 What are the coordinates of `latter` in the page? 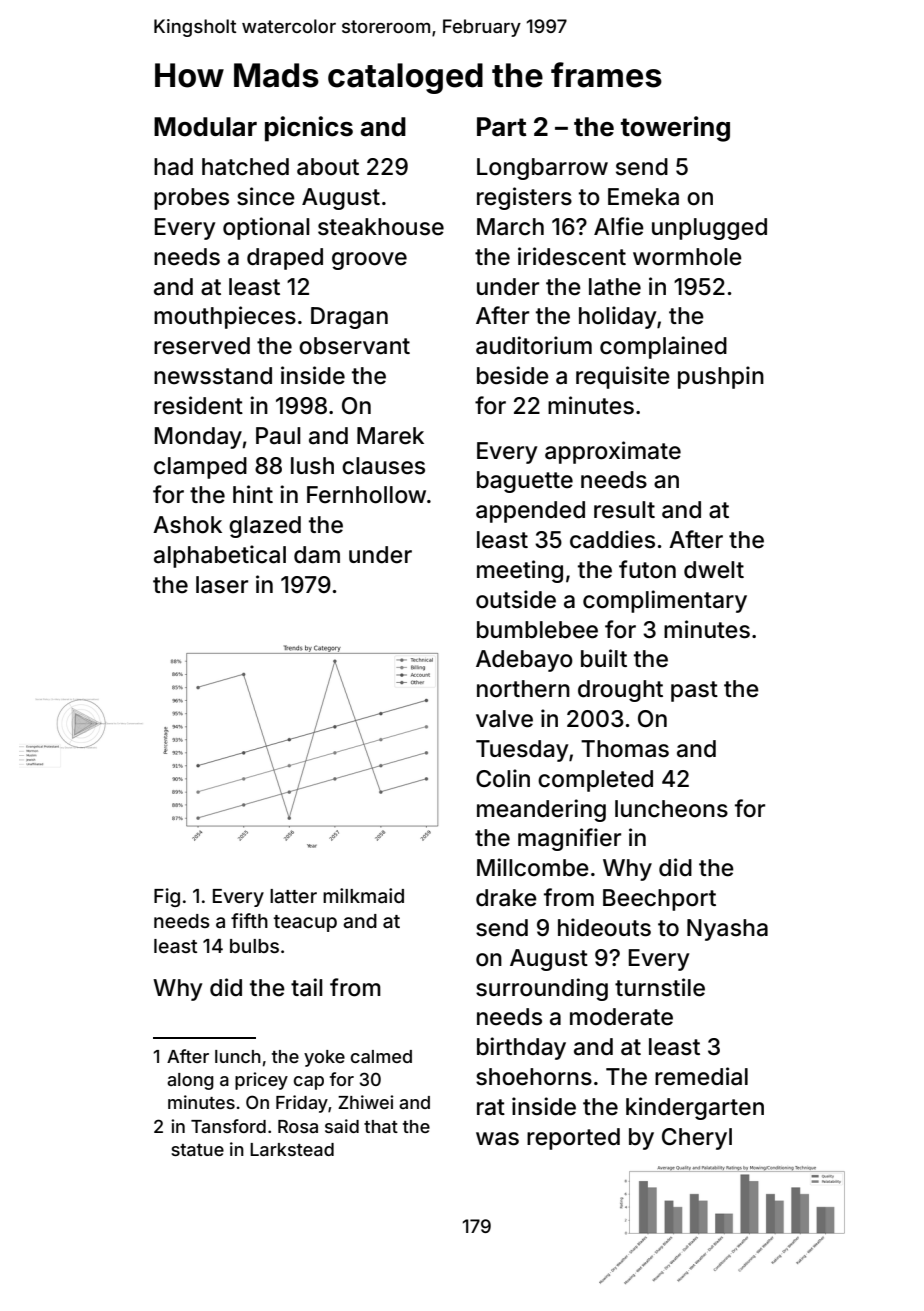 It's located at (293, 896).
